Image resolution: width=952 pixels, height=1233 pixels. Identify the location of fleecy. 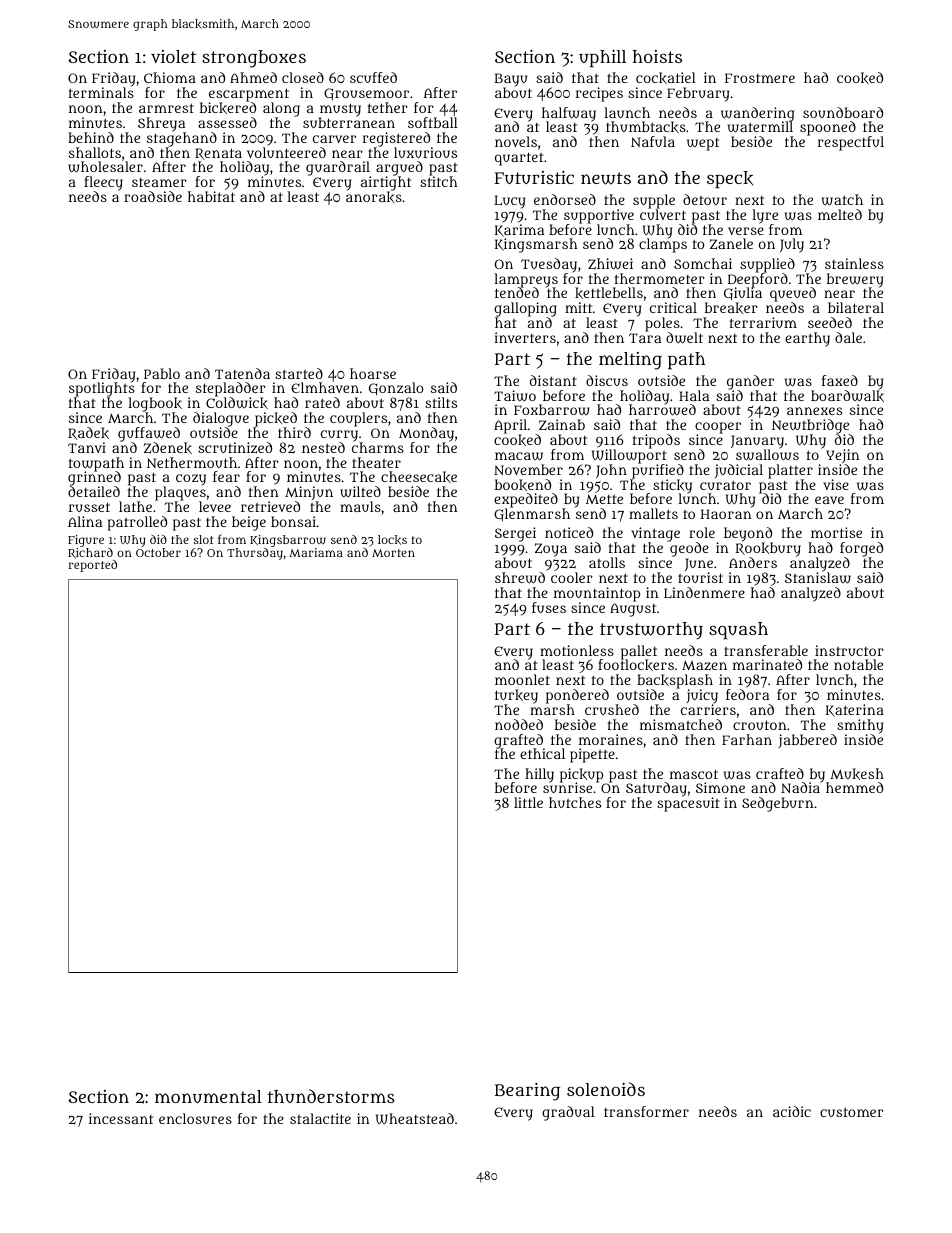
(103, 183).
